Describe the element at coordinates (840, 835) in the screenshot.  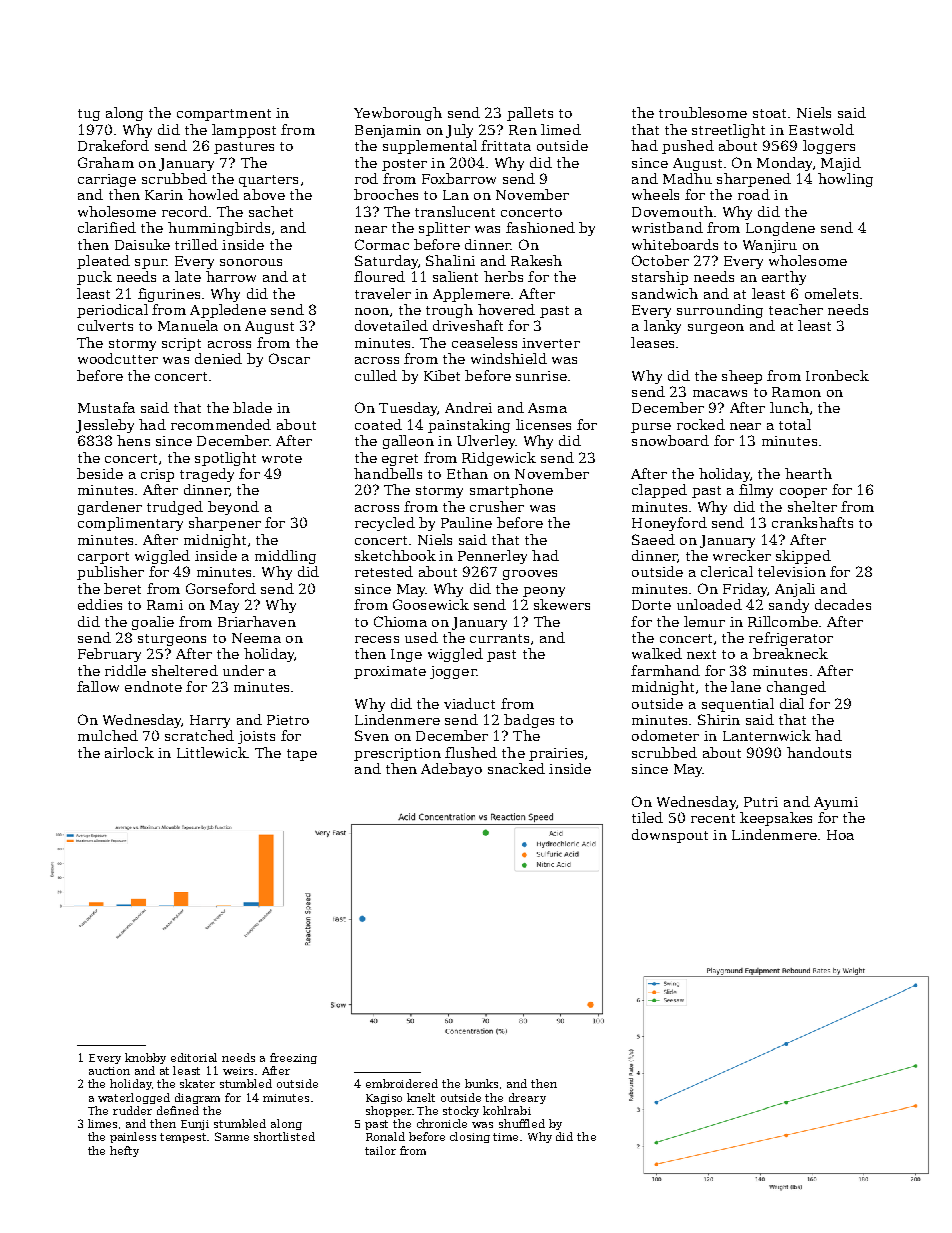
I see `Hoa` at that location.
